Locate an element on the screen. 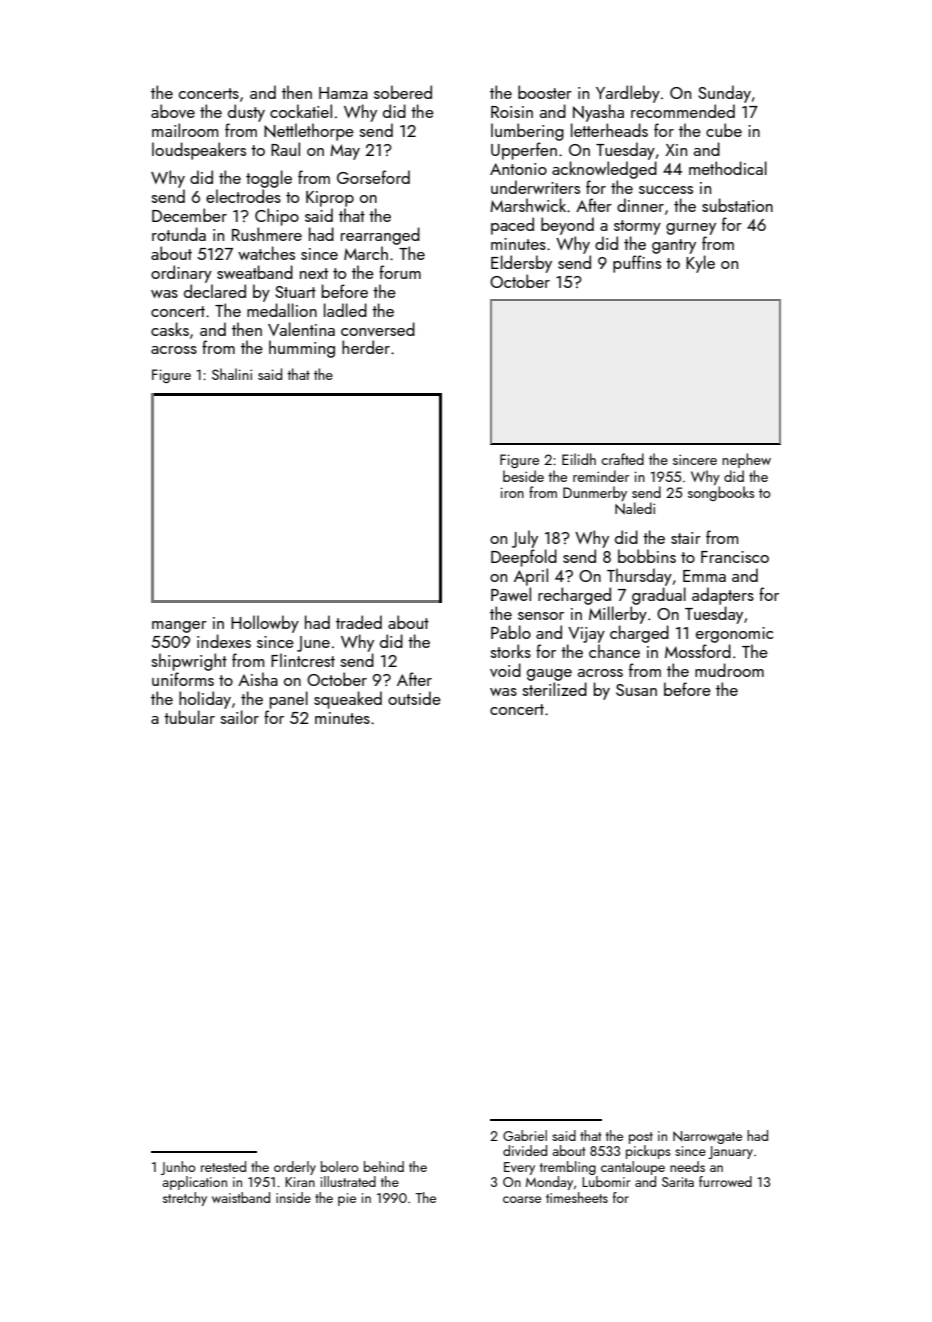 Image resolution: width=932 pixels, height=1322 pixels. behind is located at coordinates (384, 1166).
